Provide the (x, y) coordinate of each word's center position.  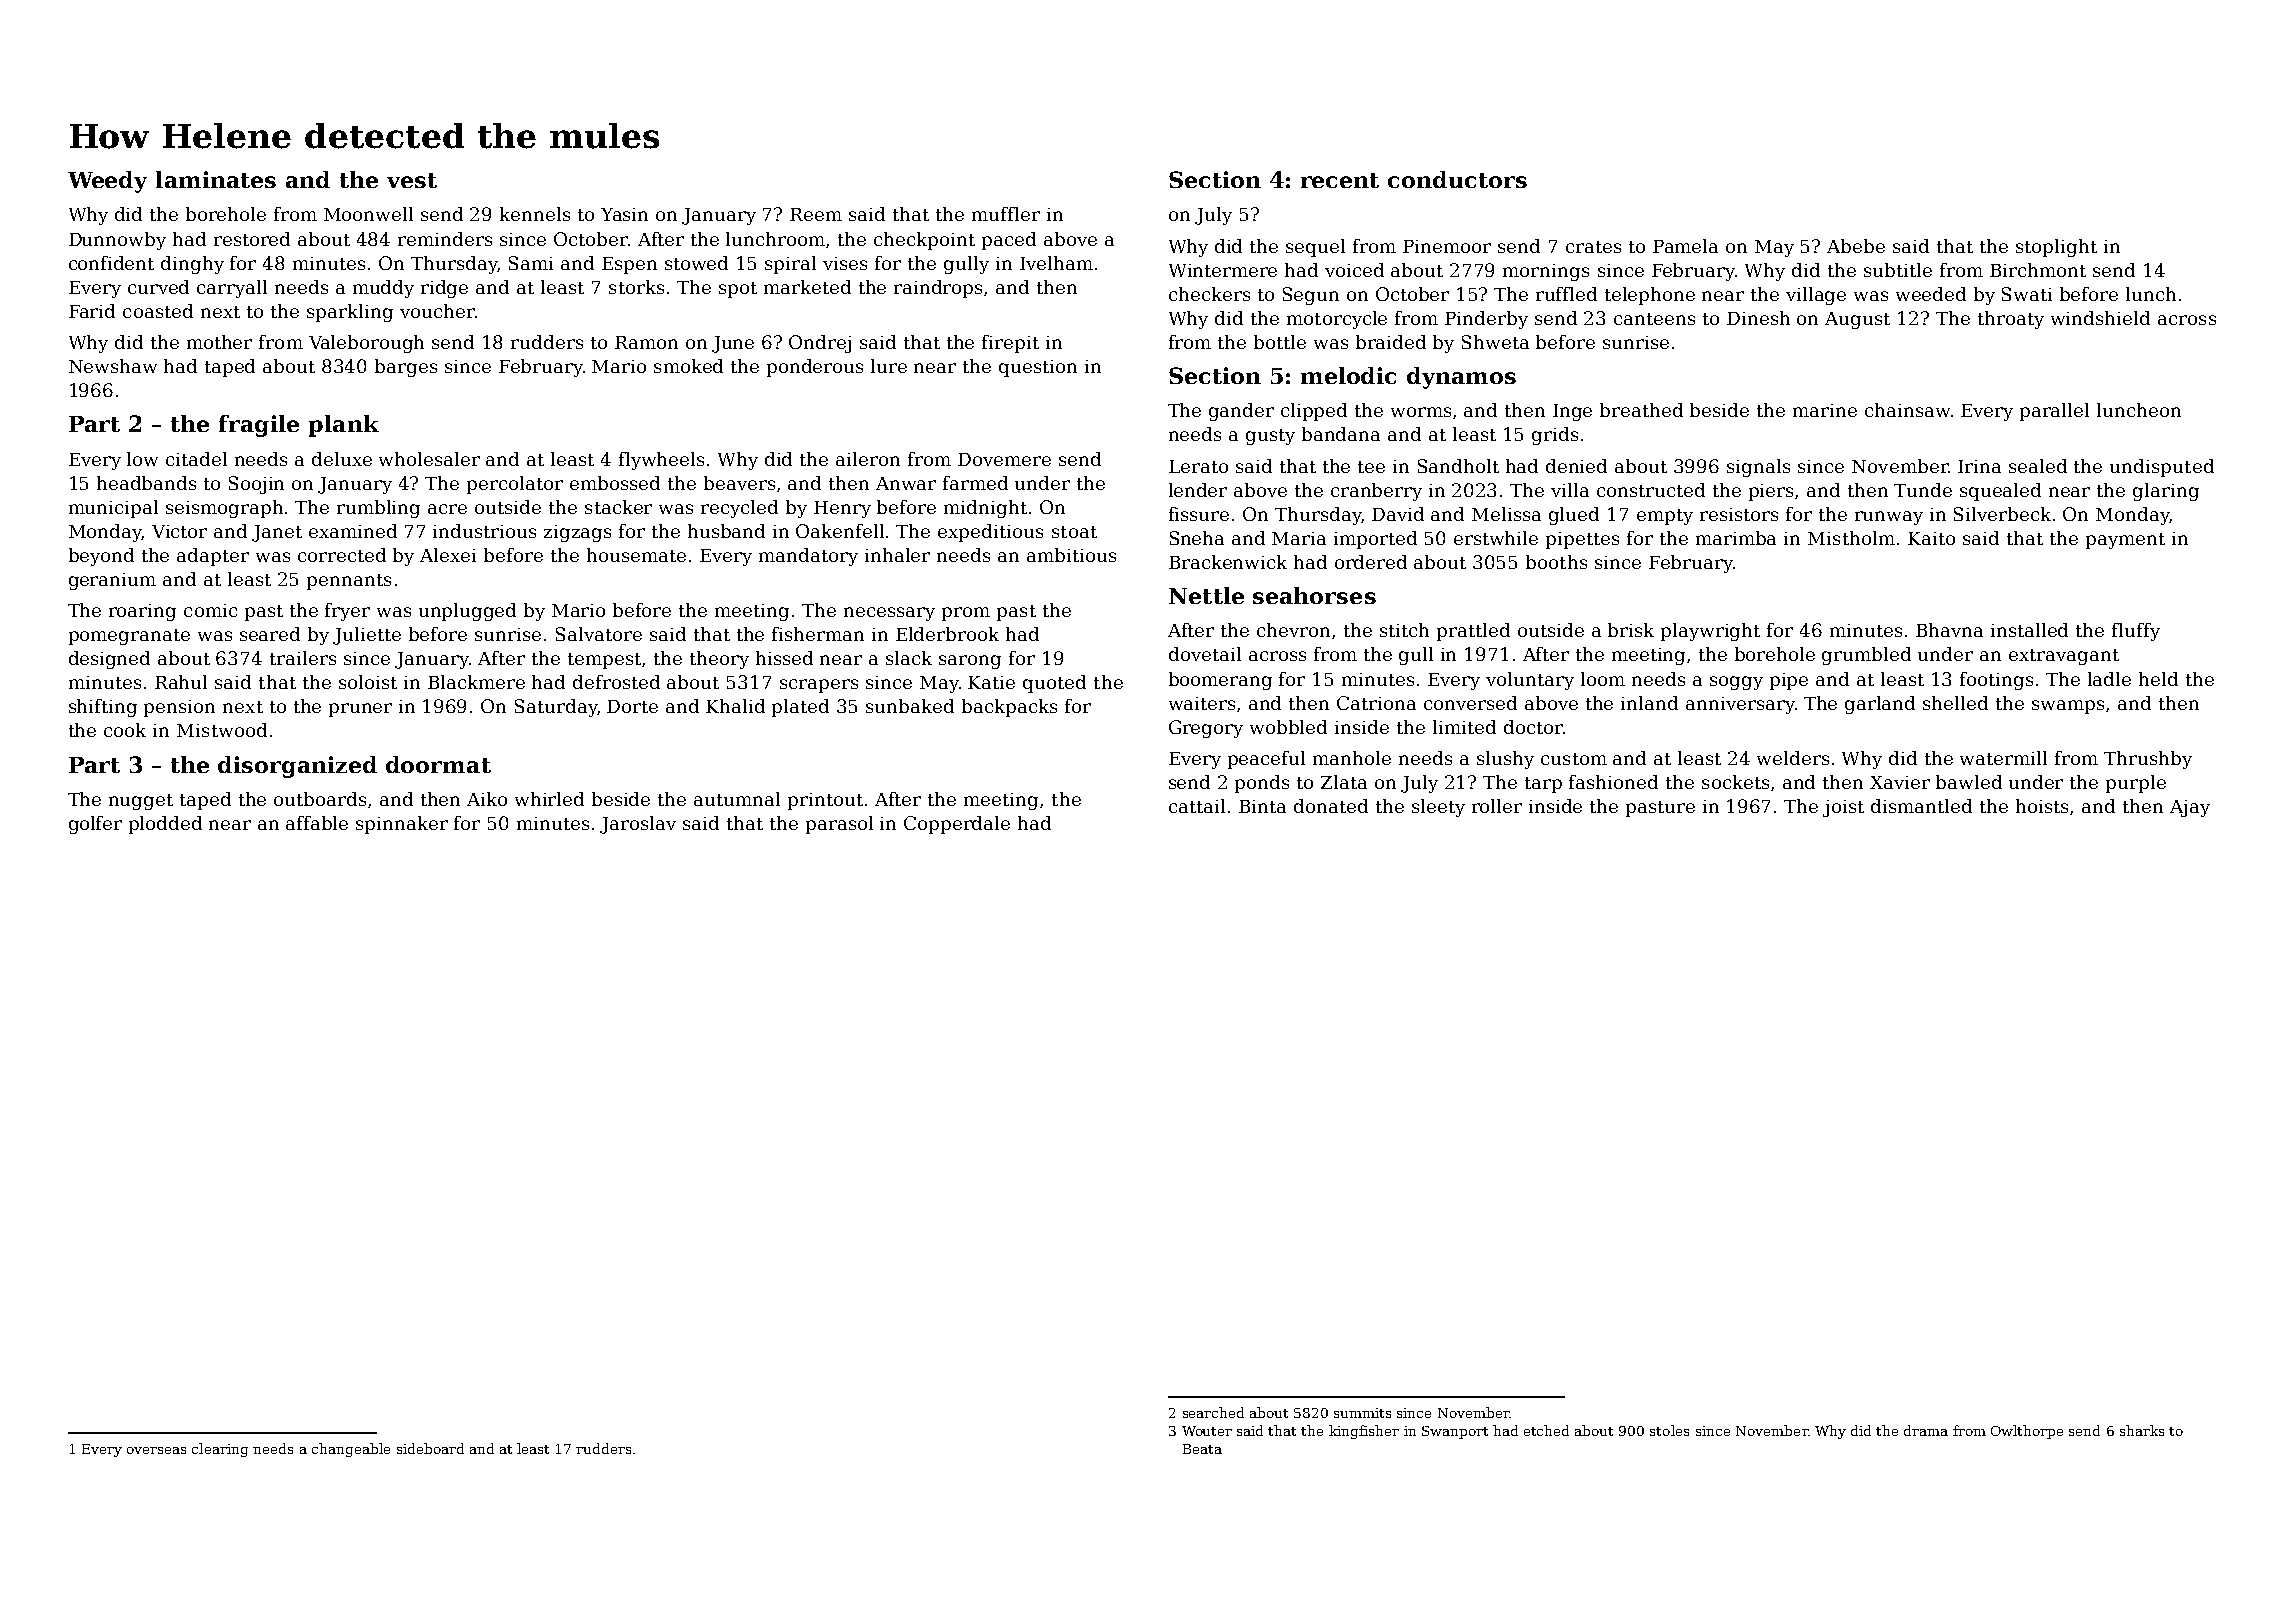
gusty (1270, 437)
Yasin (624, 214)
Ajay (2190, 808)
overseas (156, 1450)
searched (1213, 1412)
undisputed (2162, 468)
